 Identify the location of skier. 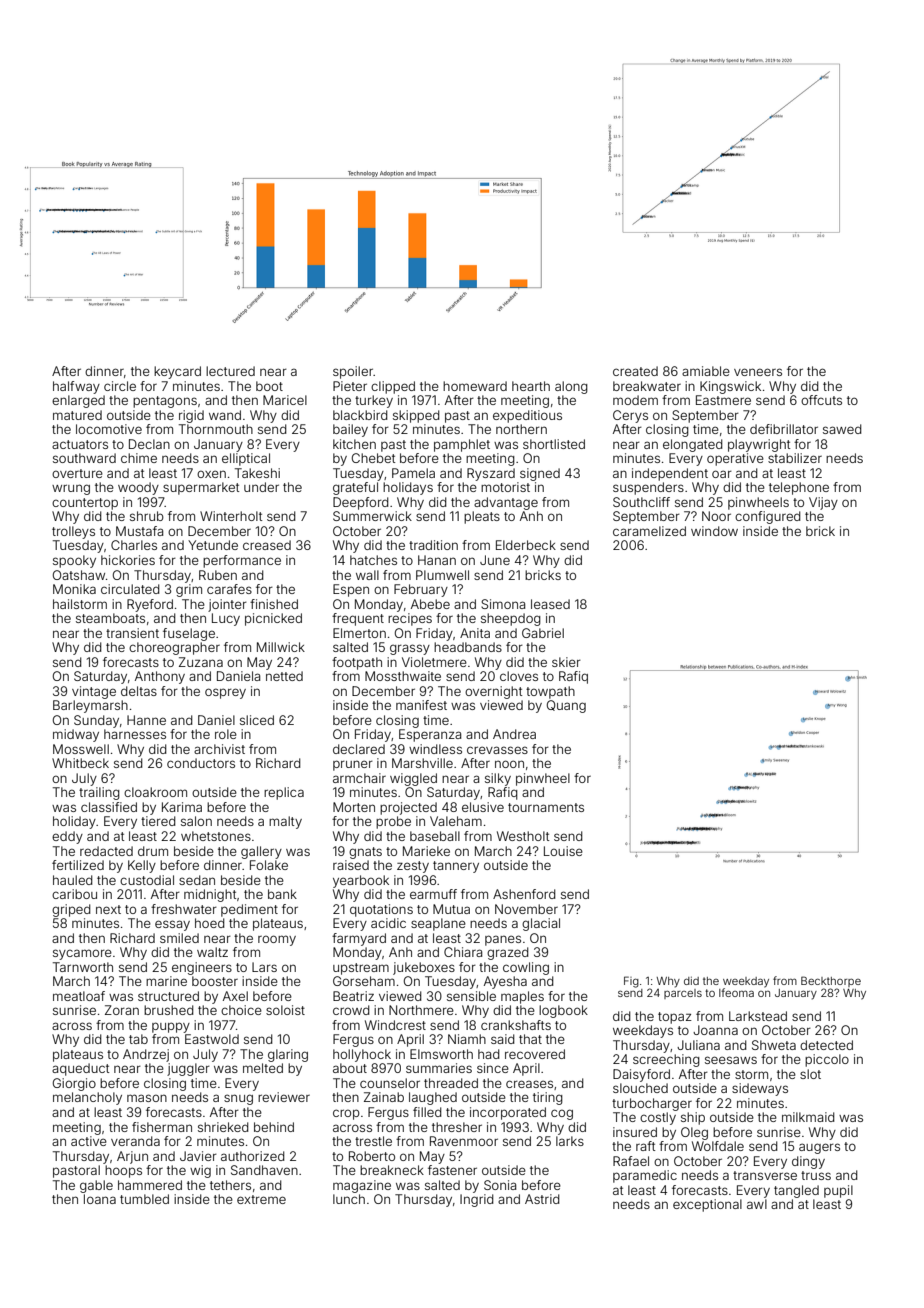
(566, 662).
